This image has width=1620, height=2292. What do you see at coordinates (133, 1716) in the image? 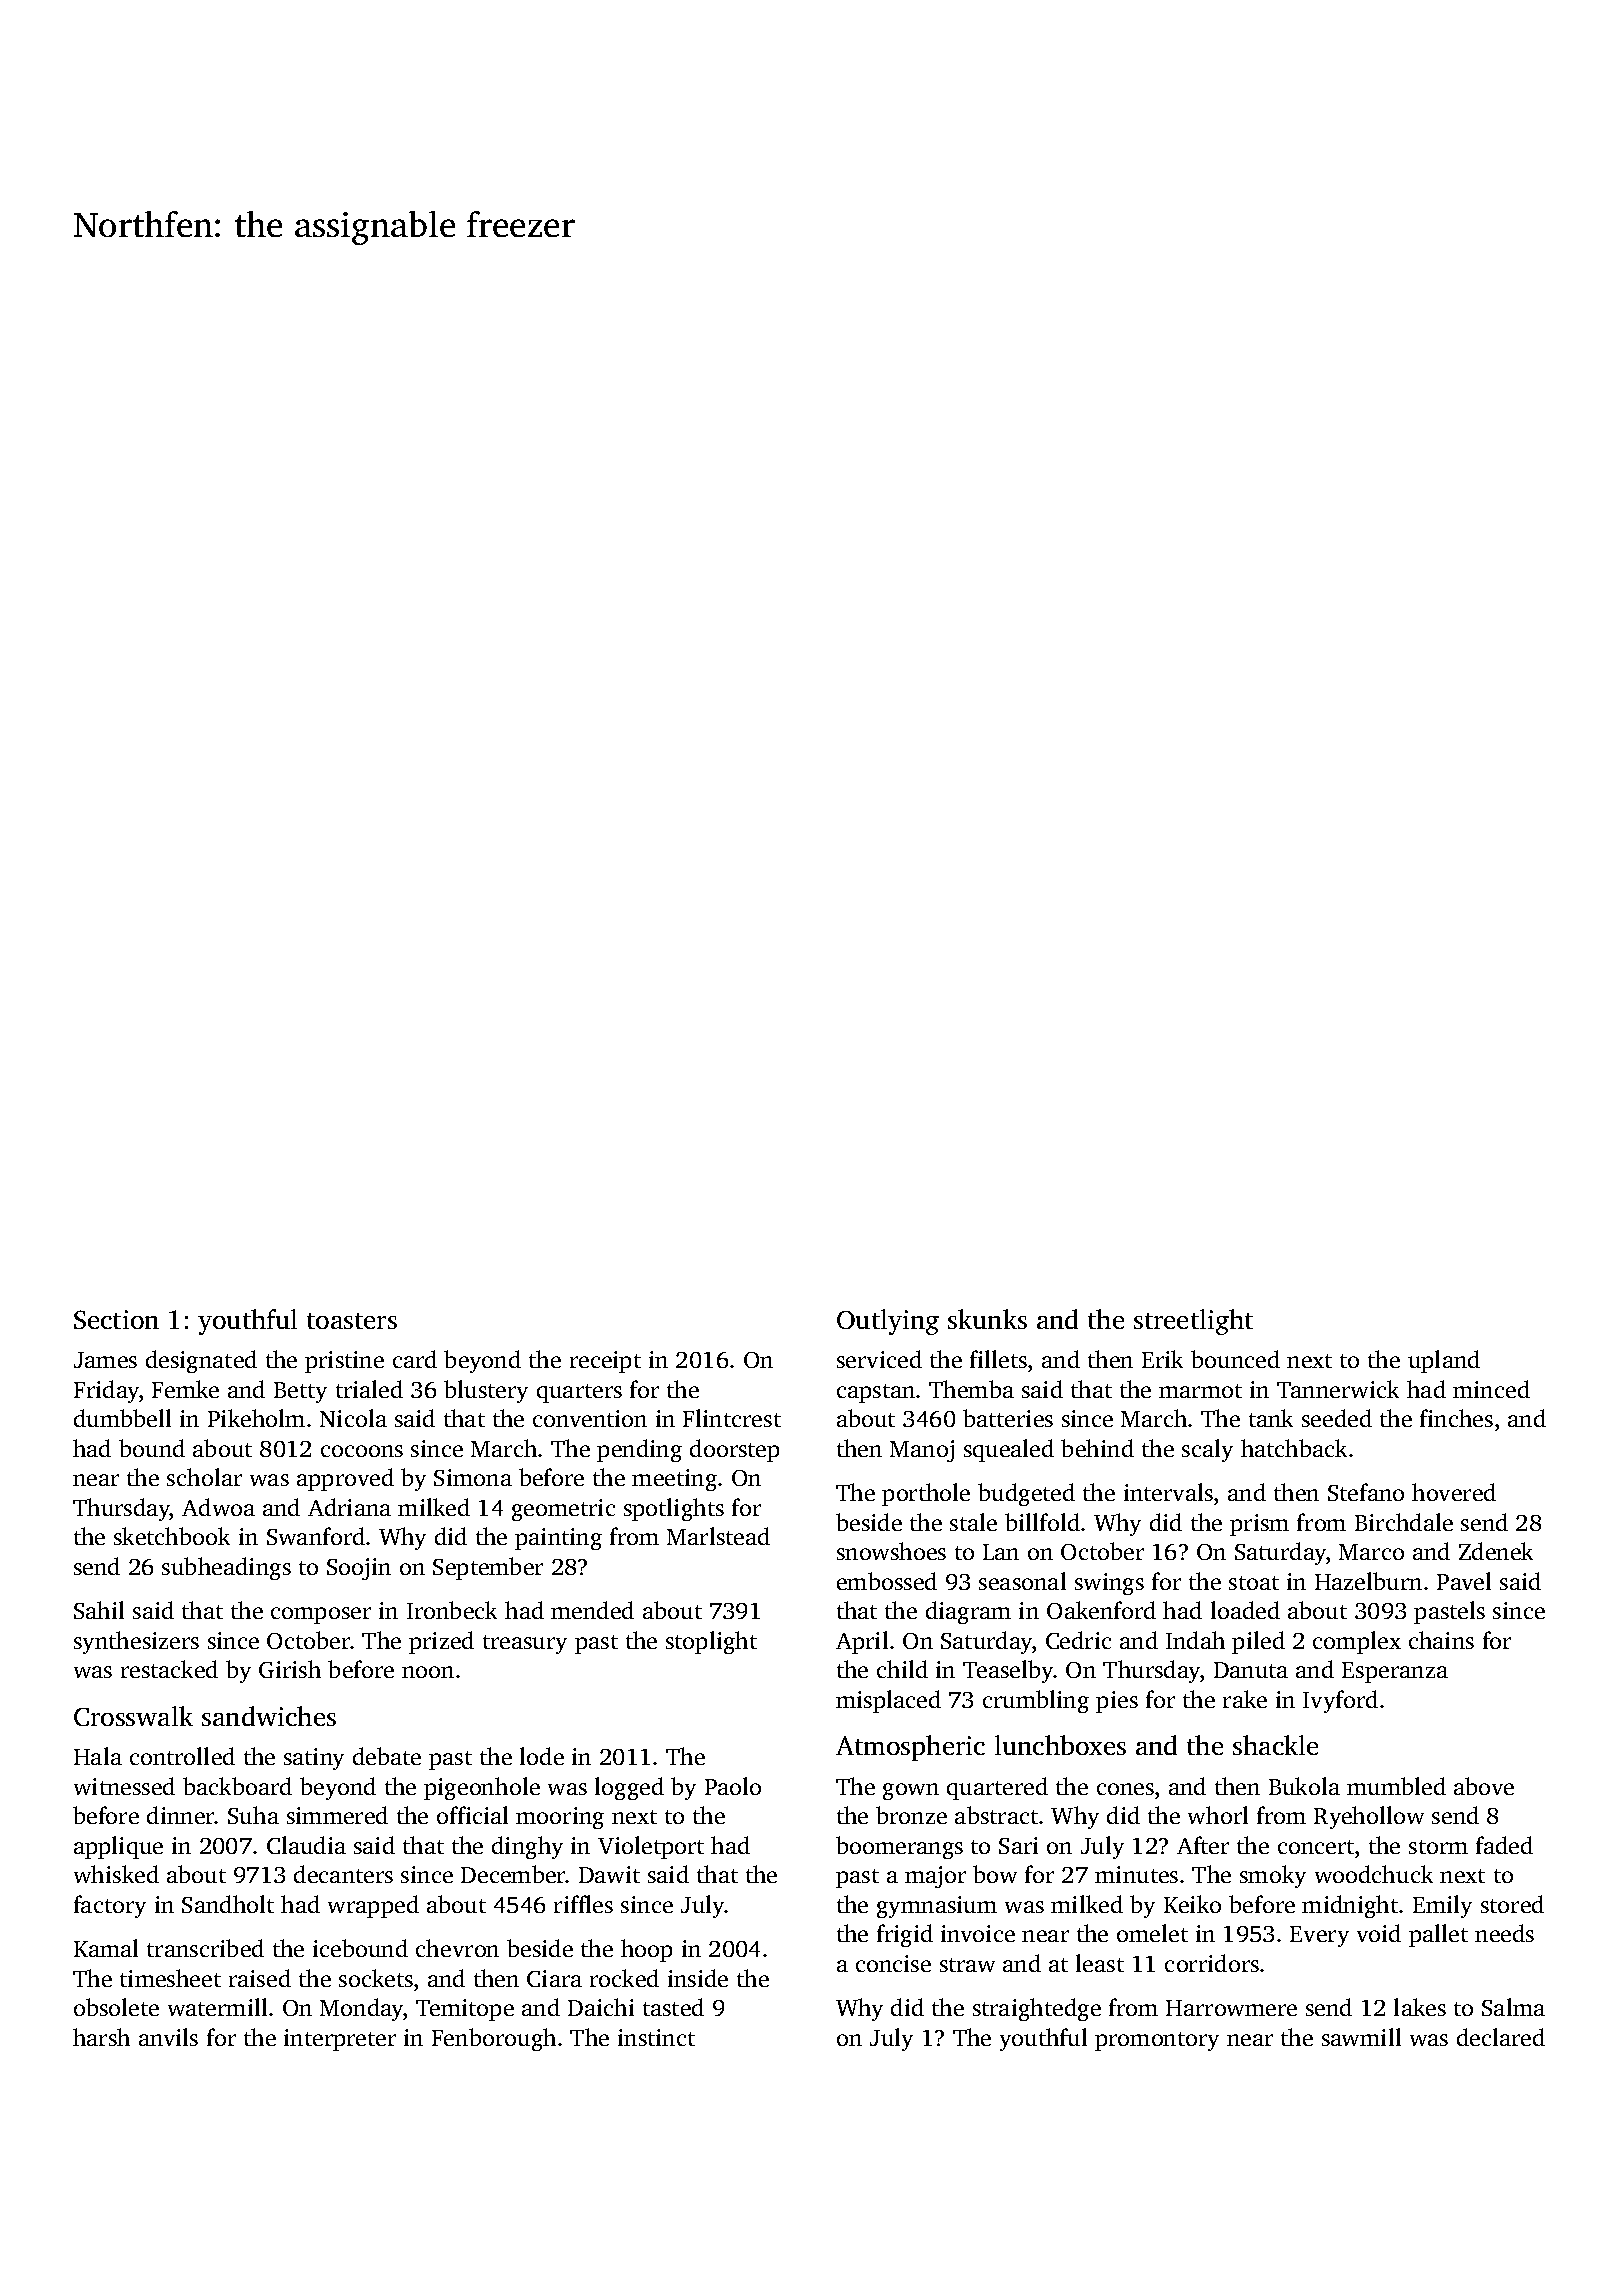
I see `Crosswalk` at bounding box center [133, 1716].
